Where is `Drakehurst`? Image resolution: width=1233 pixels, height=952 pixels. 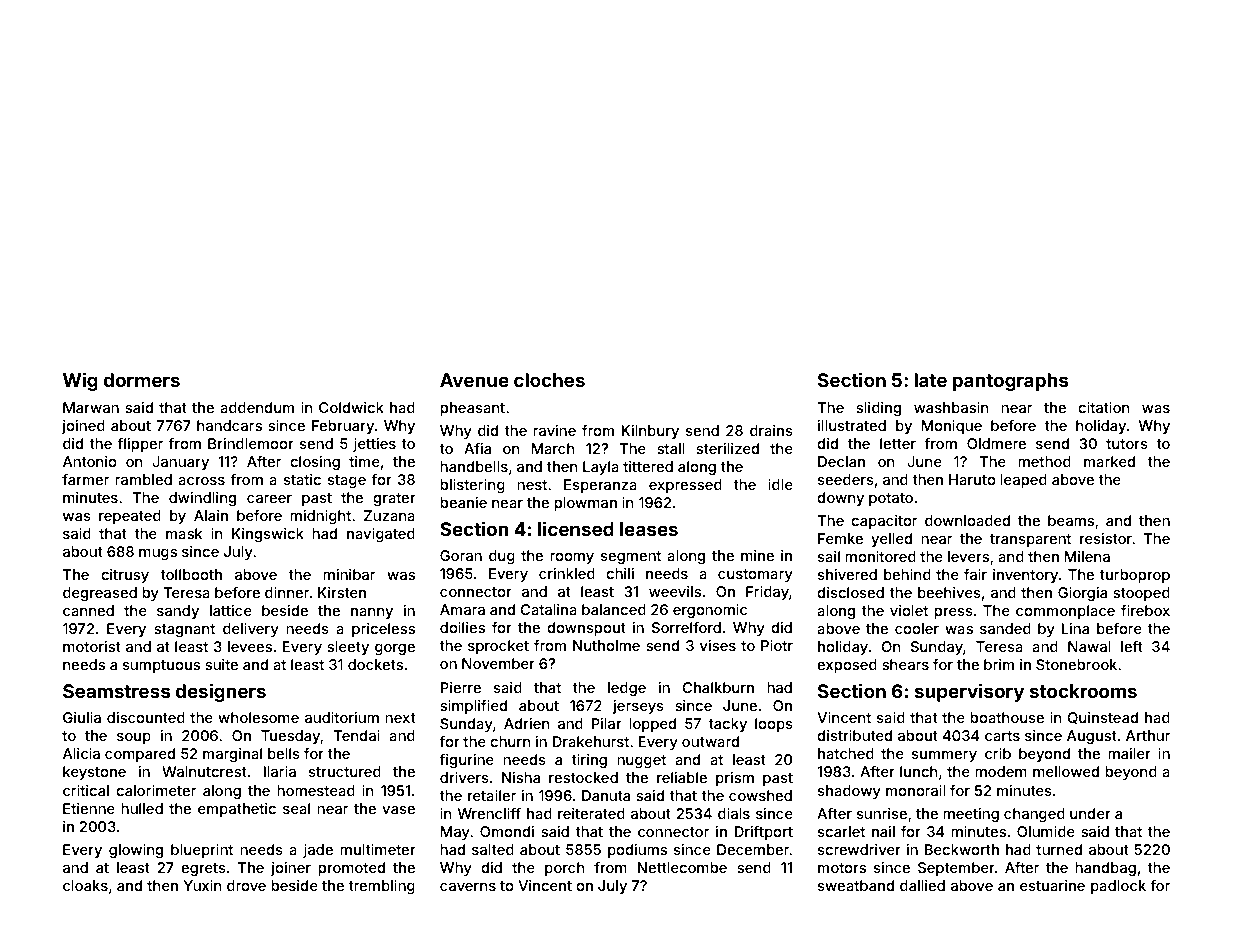
Drakehurst is located at coordinates (591, 741).
